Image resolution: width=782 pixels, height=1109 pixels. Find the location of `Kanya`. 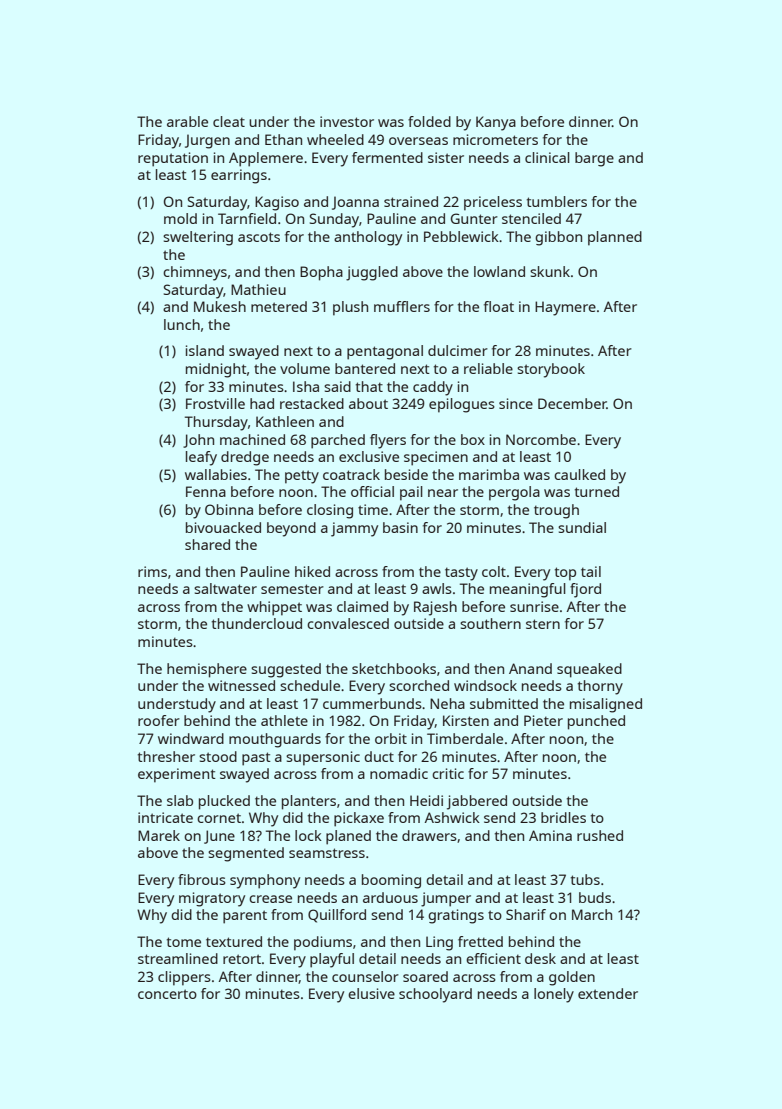

Kanya is located at coordinates (496, 123).
